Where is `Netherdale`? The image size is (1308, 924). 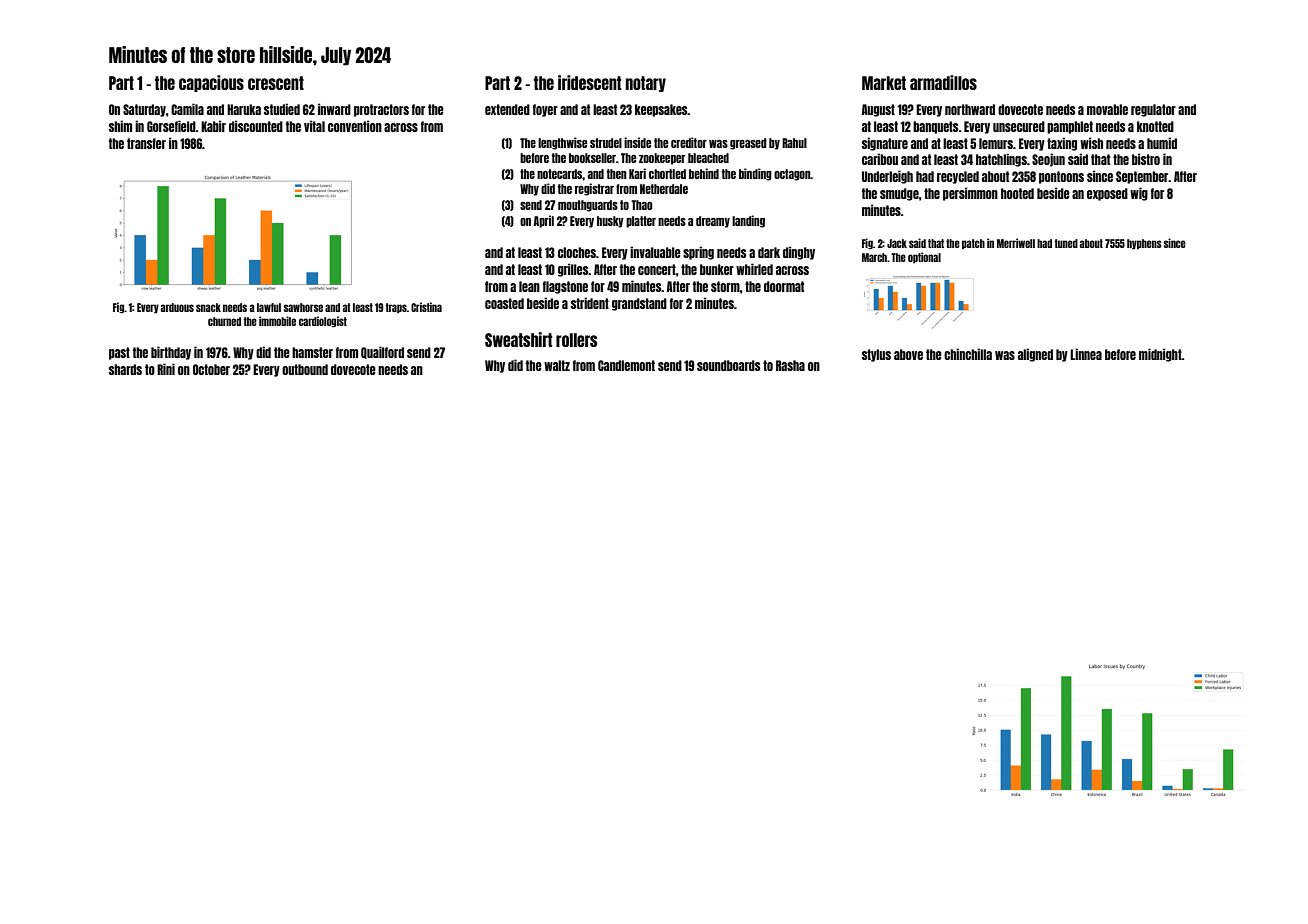
Netherdale is located at coordinates (664, 189).
